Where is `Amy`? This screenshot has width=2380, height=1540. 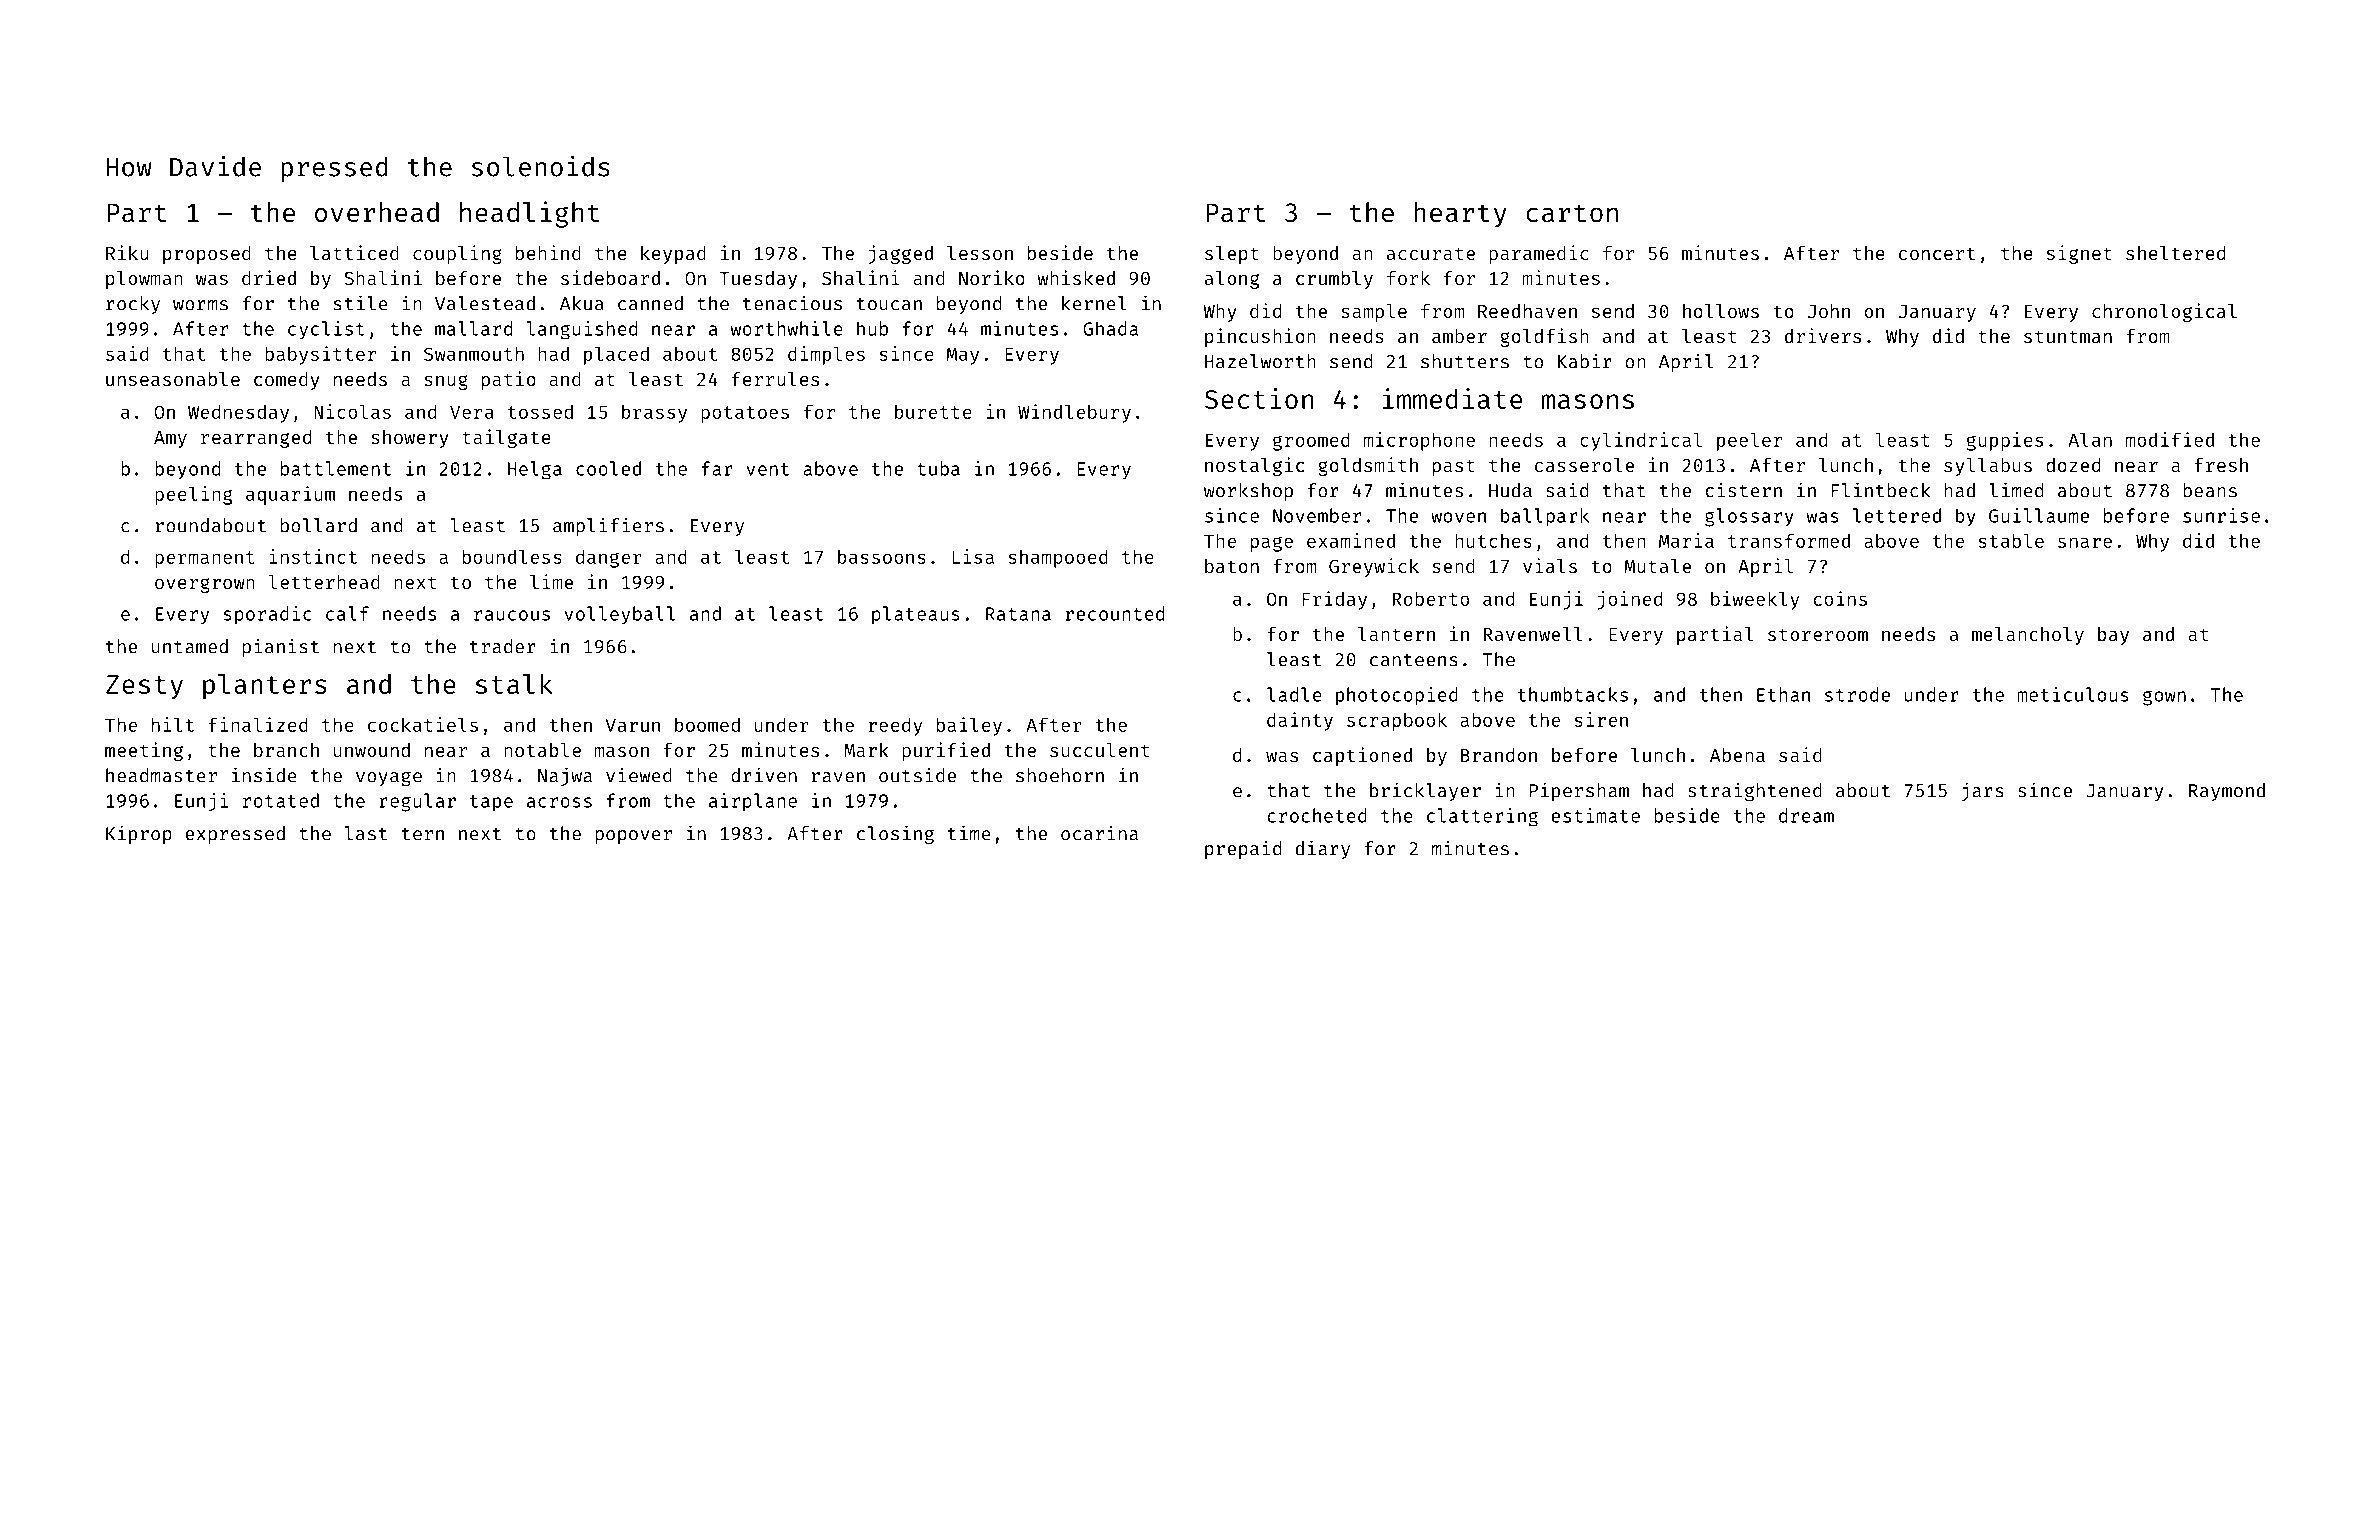 Amy is located at coordinates (170, 439).
